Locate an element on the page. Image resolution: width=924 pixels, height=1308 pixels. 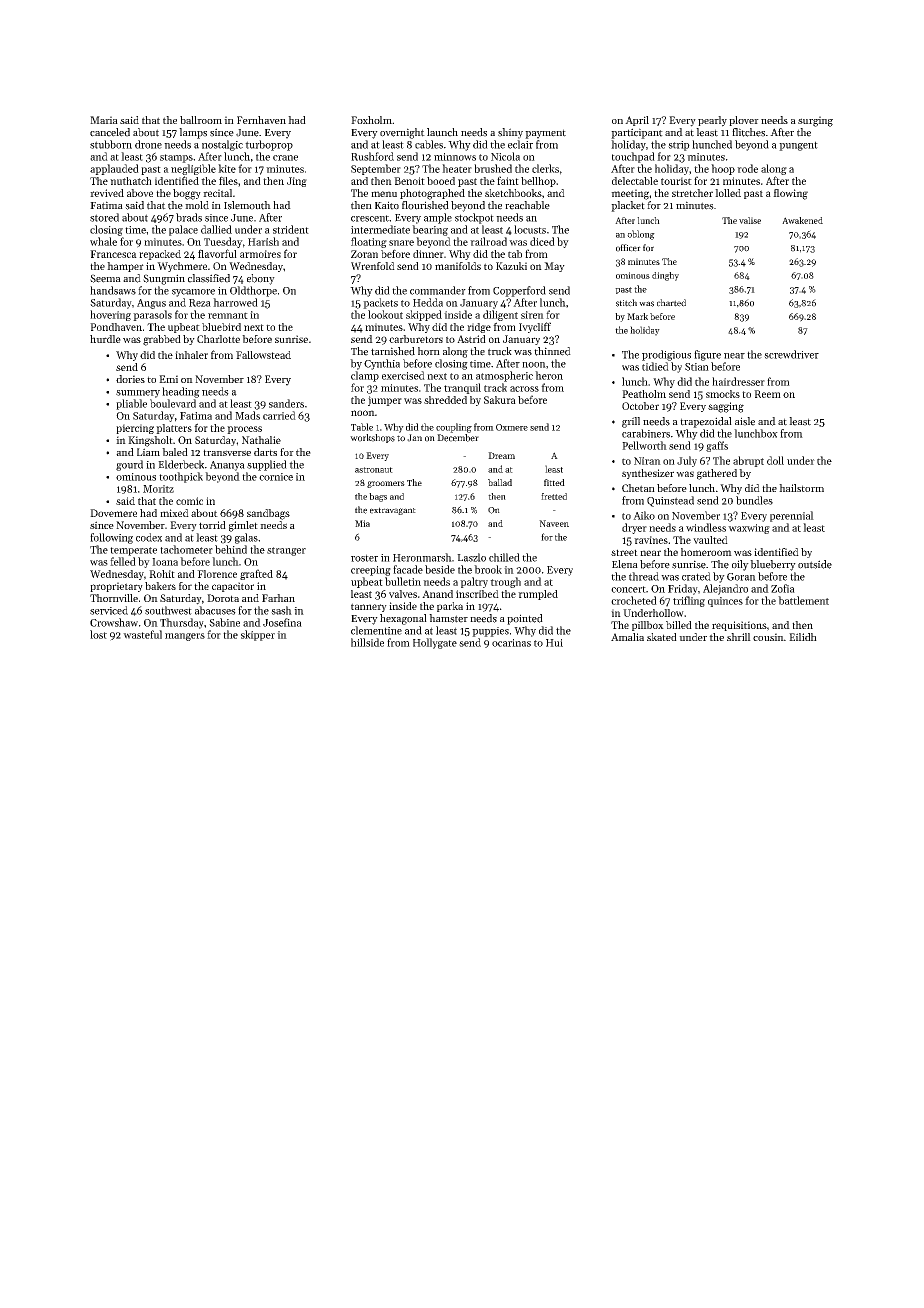
manifolds is located at coordinates (458, 266).
